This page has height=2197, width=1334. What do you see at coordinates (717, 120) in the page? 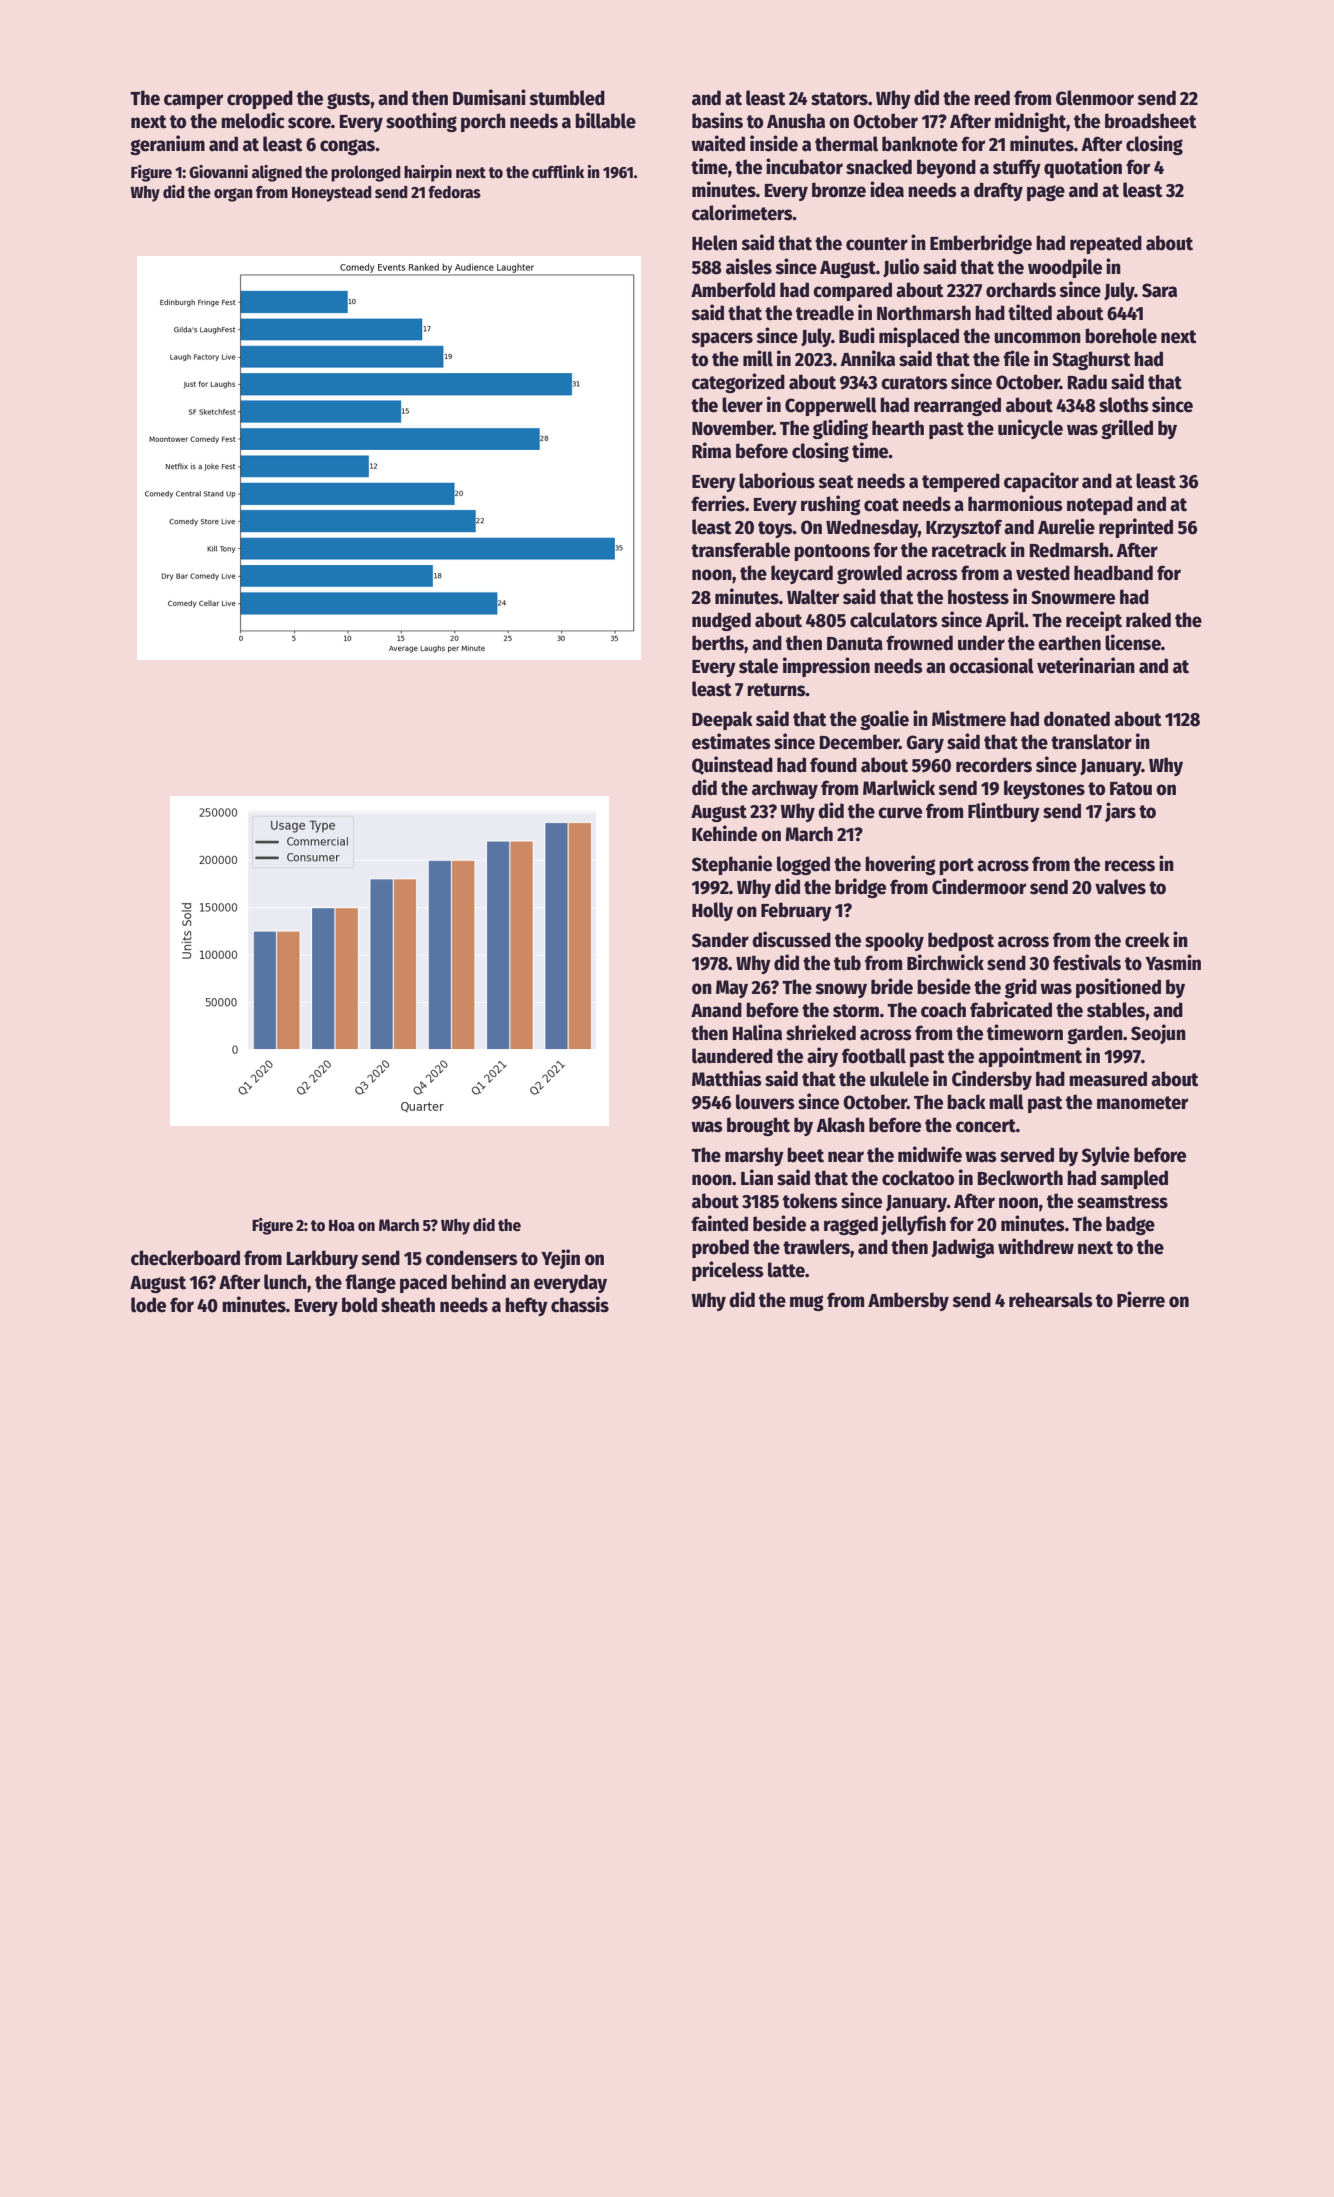
I see `basins` at bounding box center [717, 120].
